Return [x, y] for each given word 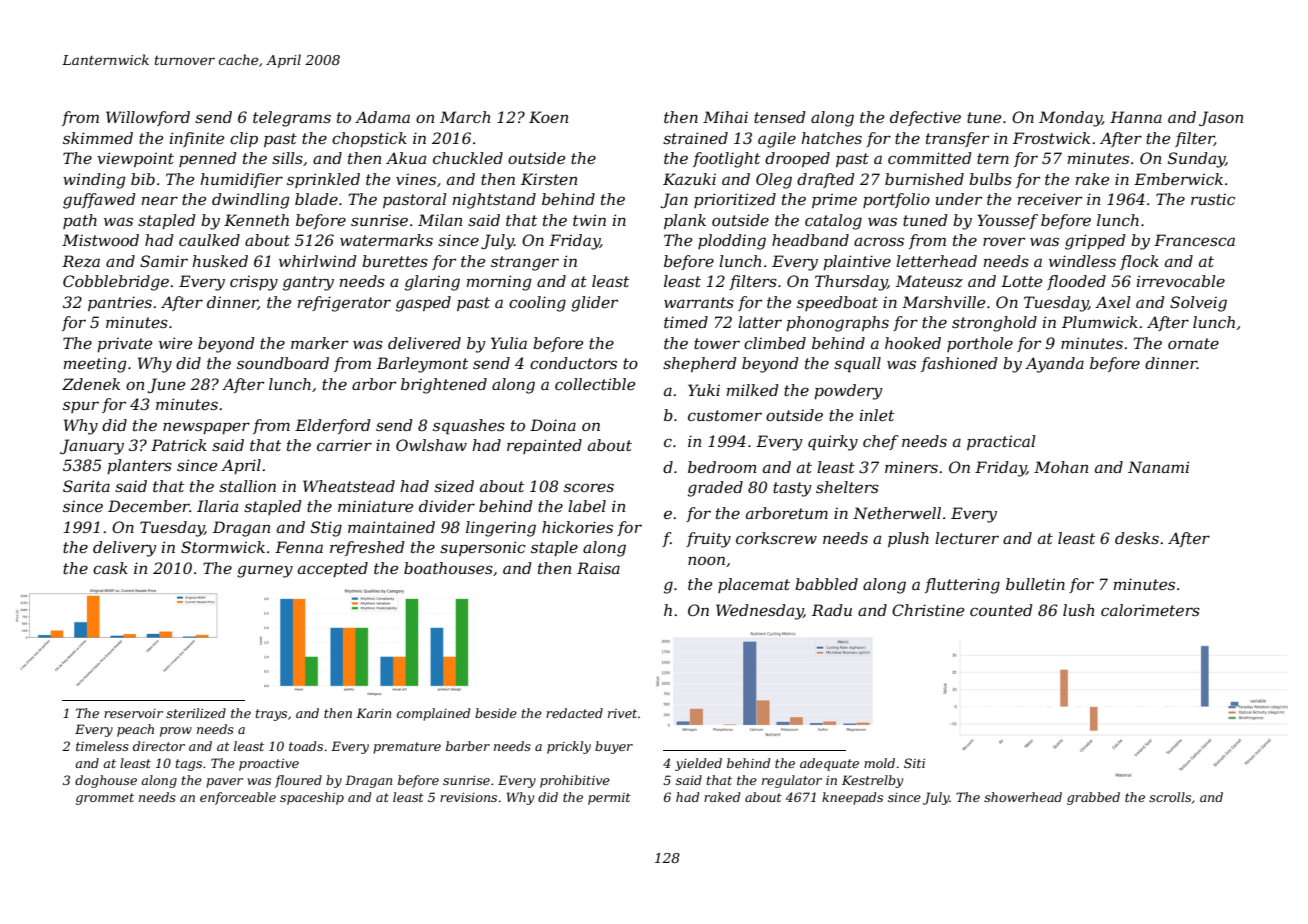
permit [609, 799]
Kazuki [689, 179]
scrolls [1170, 797]
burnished [924, 179]
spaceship [312, 798]
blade [316, 199]
